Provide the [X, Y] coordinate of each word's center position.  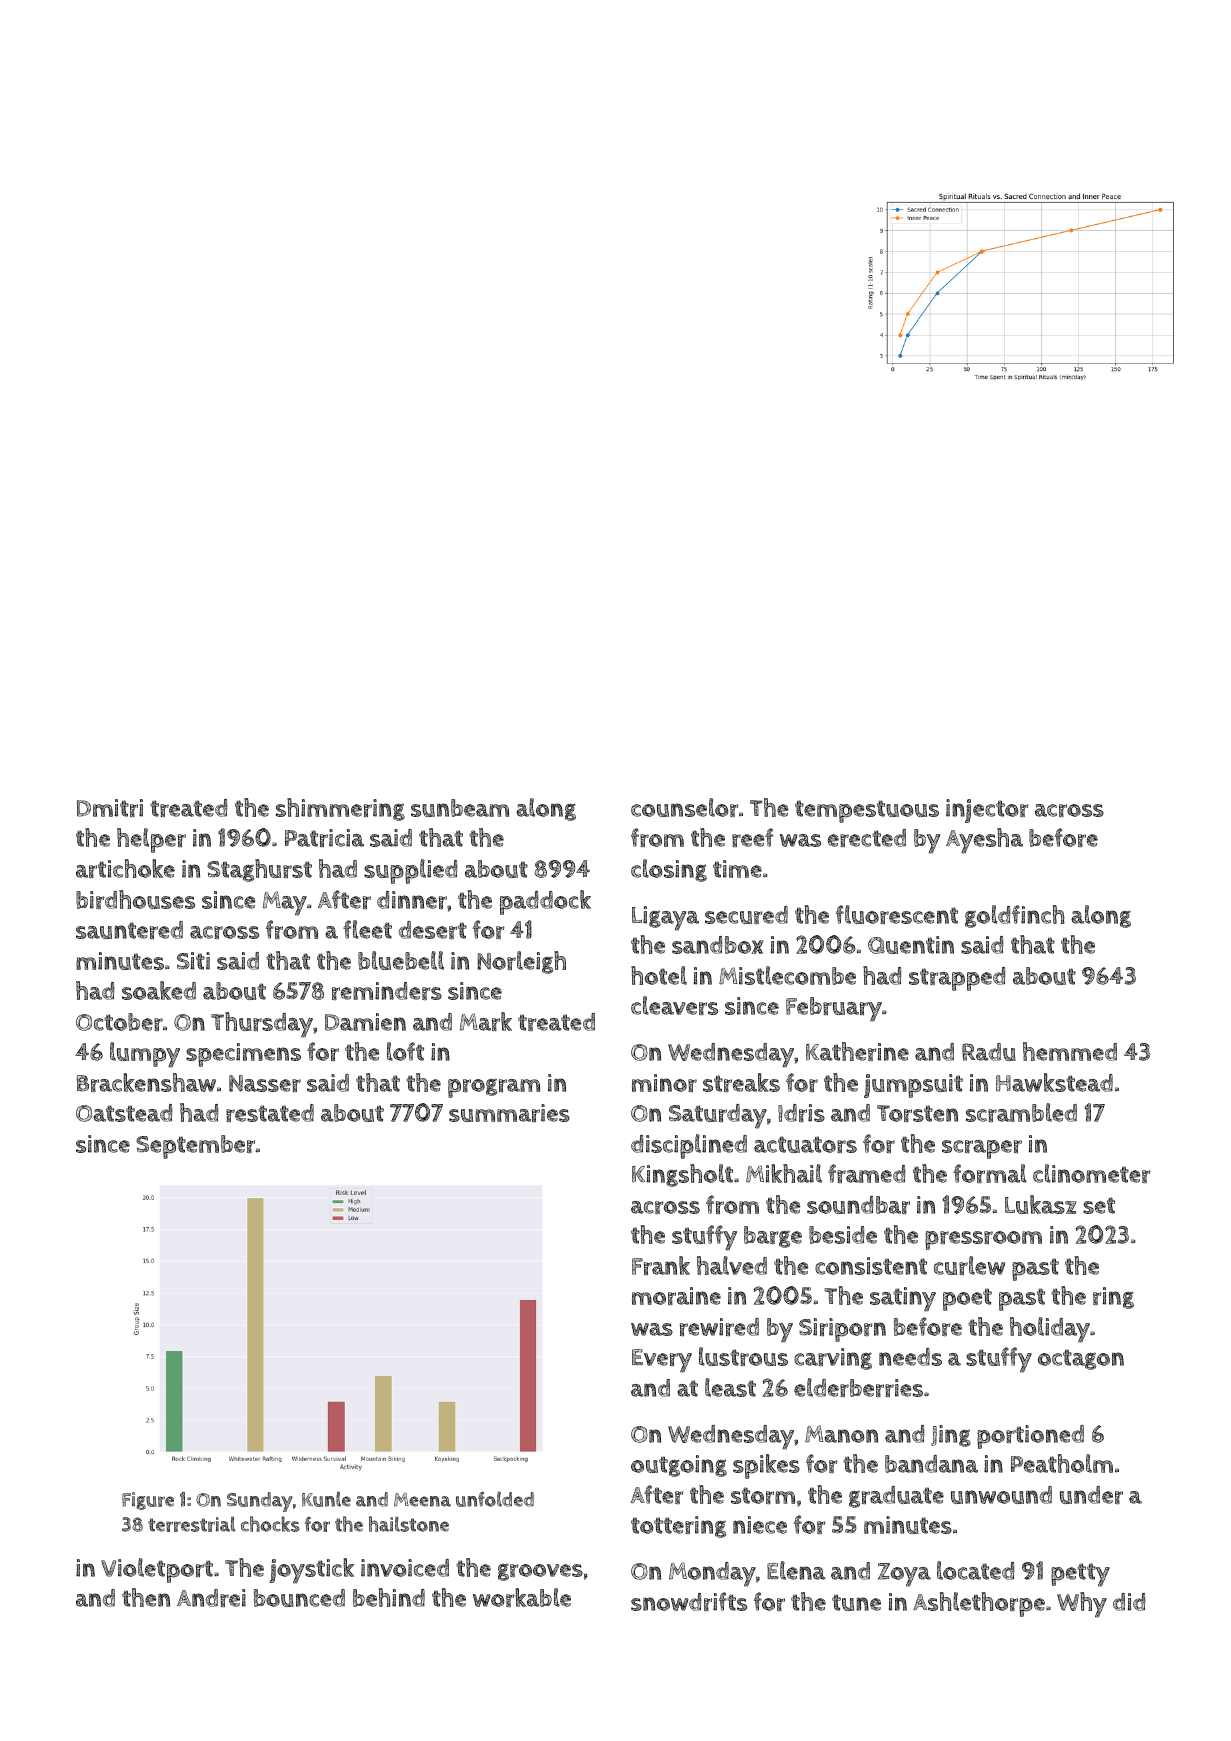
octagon [1081, 1359]
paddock [545, 902]
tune [856, 1602]
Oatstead [124, 1113]
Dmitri [110, 808]
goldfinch [1015, 916]
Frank [661, 1265]
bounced [299, 1598]
